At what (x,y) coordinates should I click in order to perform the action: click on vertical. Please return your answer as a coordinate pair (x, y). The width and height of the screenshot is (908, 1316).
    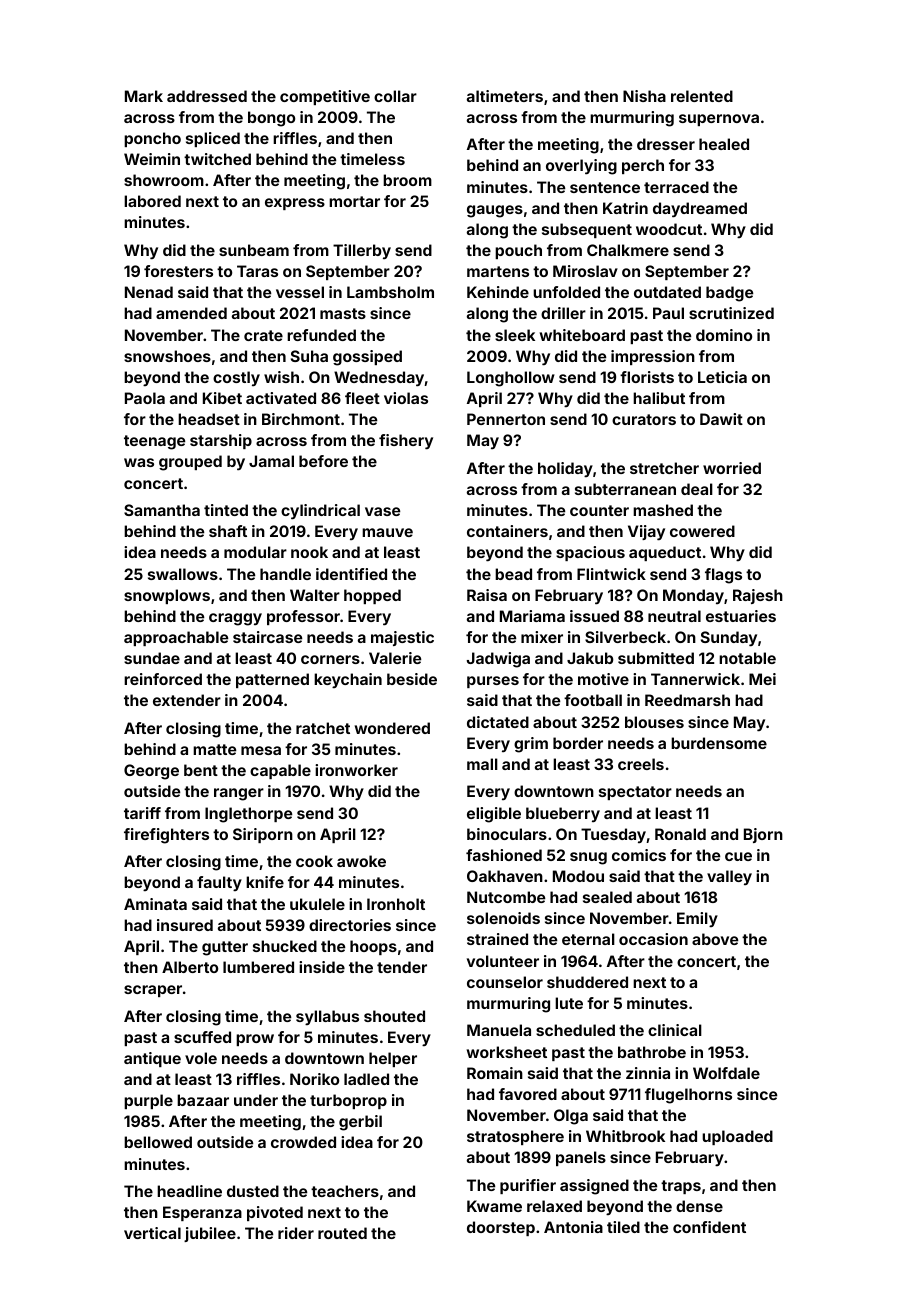
    Looking at the image, I should click on (152, 1233).
